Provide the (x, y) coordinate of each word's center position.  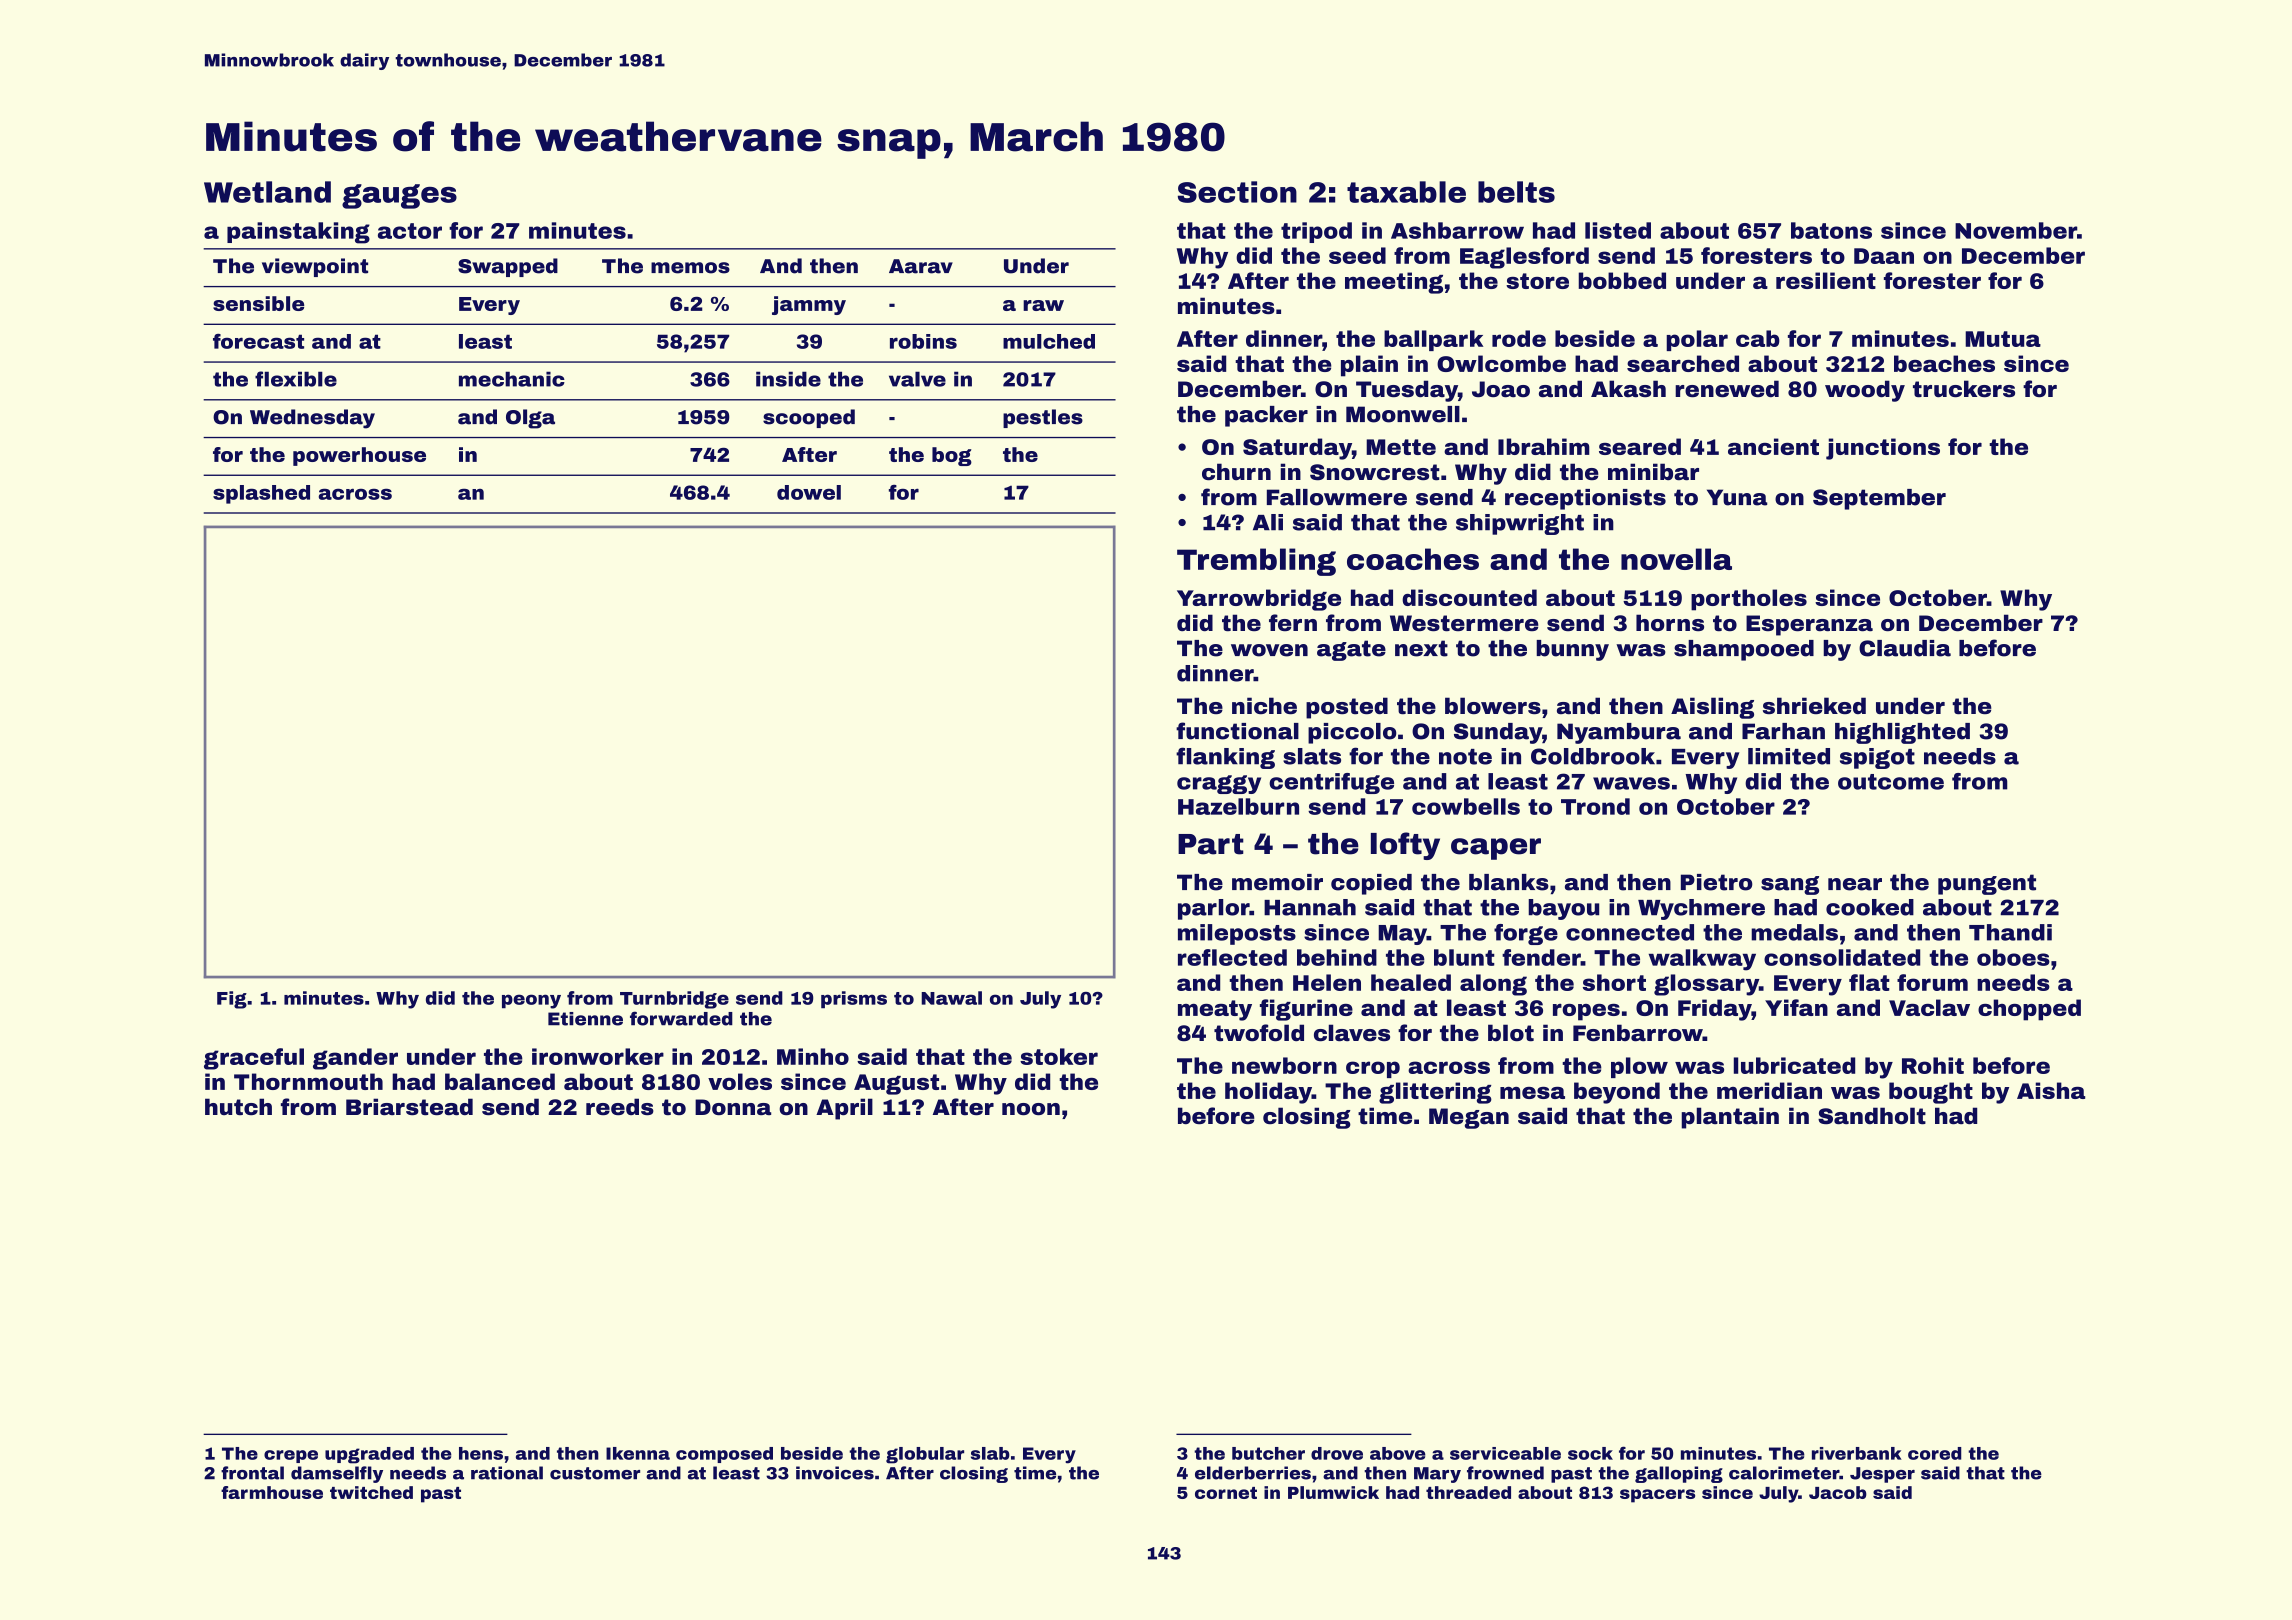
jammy (809, 305)
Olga (530, 419)
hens (481, 1453)
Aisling (1712, 708)
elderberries (1253, 1473)
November (2016, 230)
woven (1269, 650)
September (1879, 499)
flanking (1225, 758)
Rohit (1933, 1065)
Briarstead (409, 1107)
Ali (1268, 522)
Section (1237, 192)
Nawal (951, 998)
